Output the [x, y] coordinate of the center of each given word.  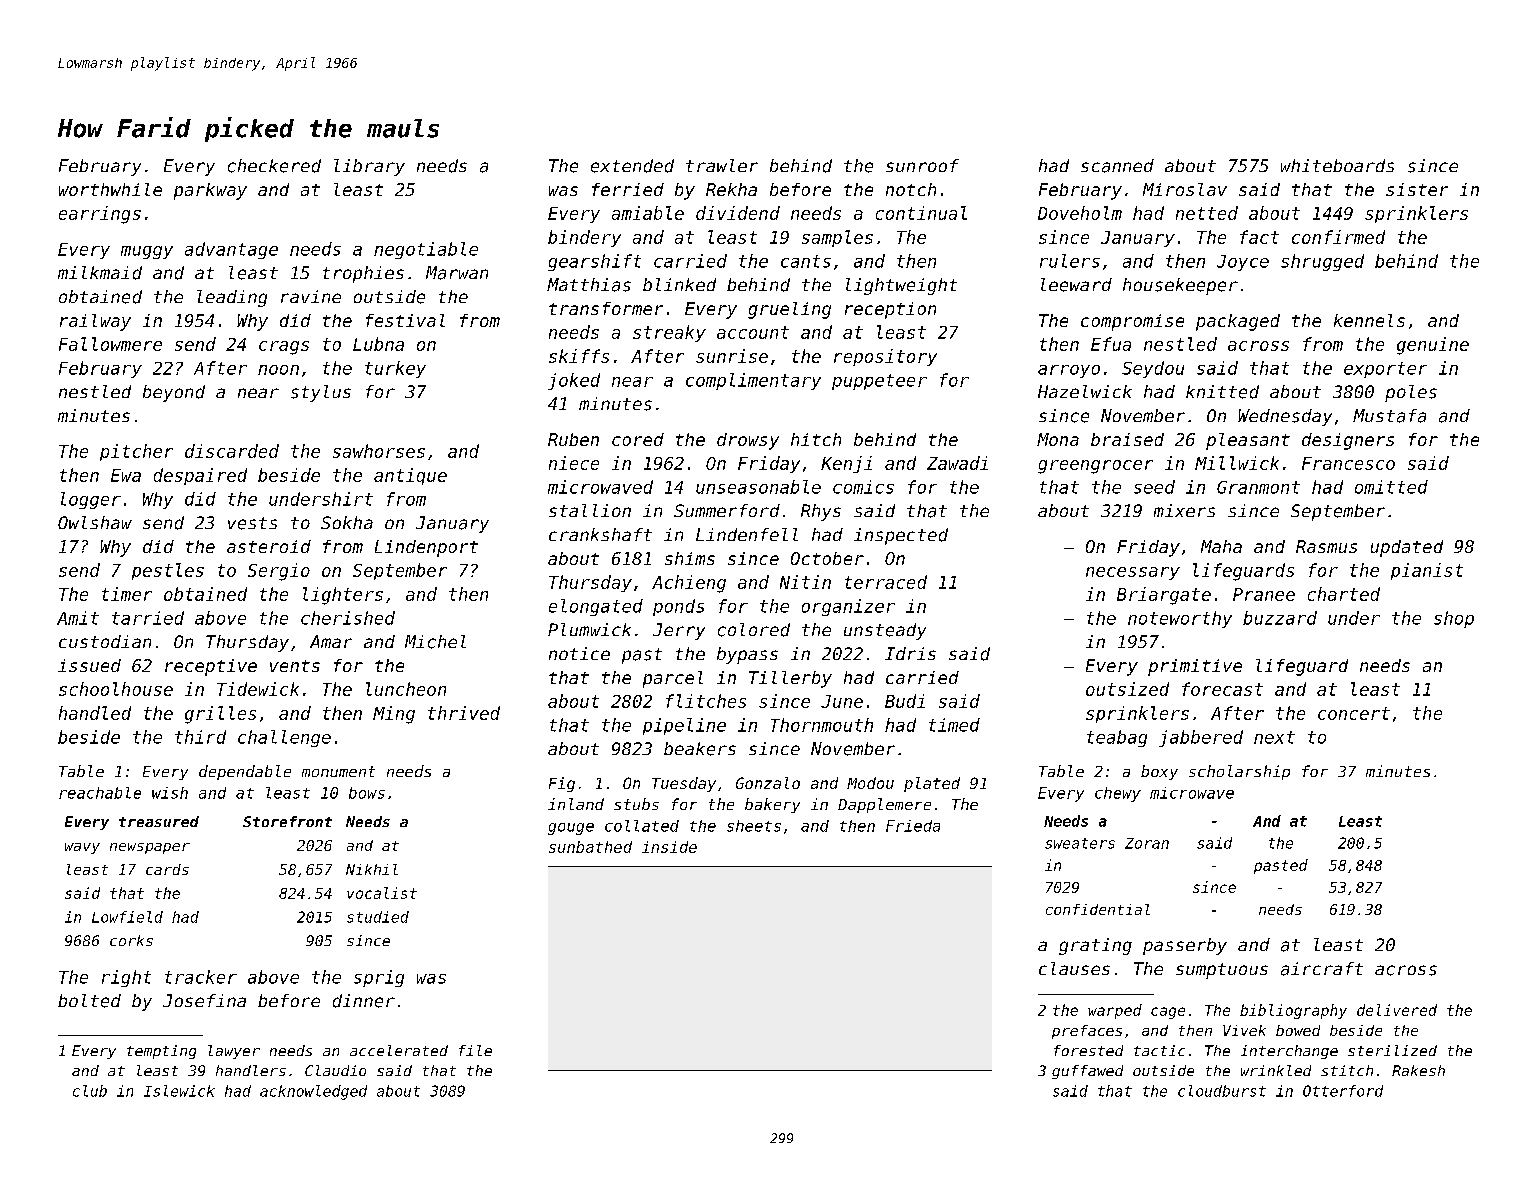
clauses [1074, 968]
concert [1354, 713]
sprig [379, 978]
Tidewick [258, 689]
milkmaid [100, 273]
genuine [1433, 346]
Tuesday [684, 784]
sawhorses [379, 451]
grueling [789, 310]
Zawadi [957, 463]
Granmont [1258, 487]
